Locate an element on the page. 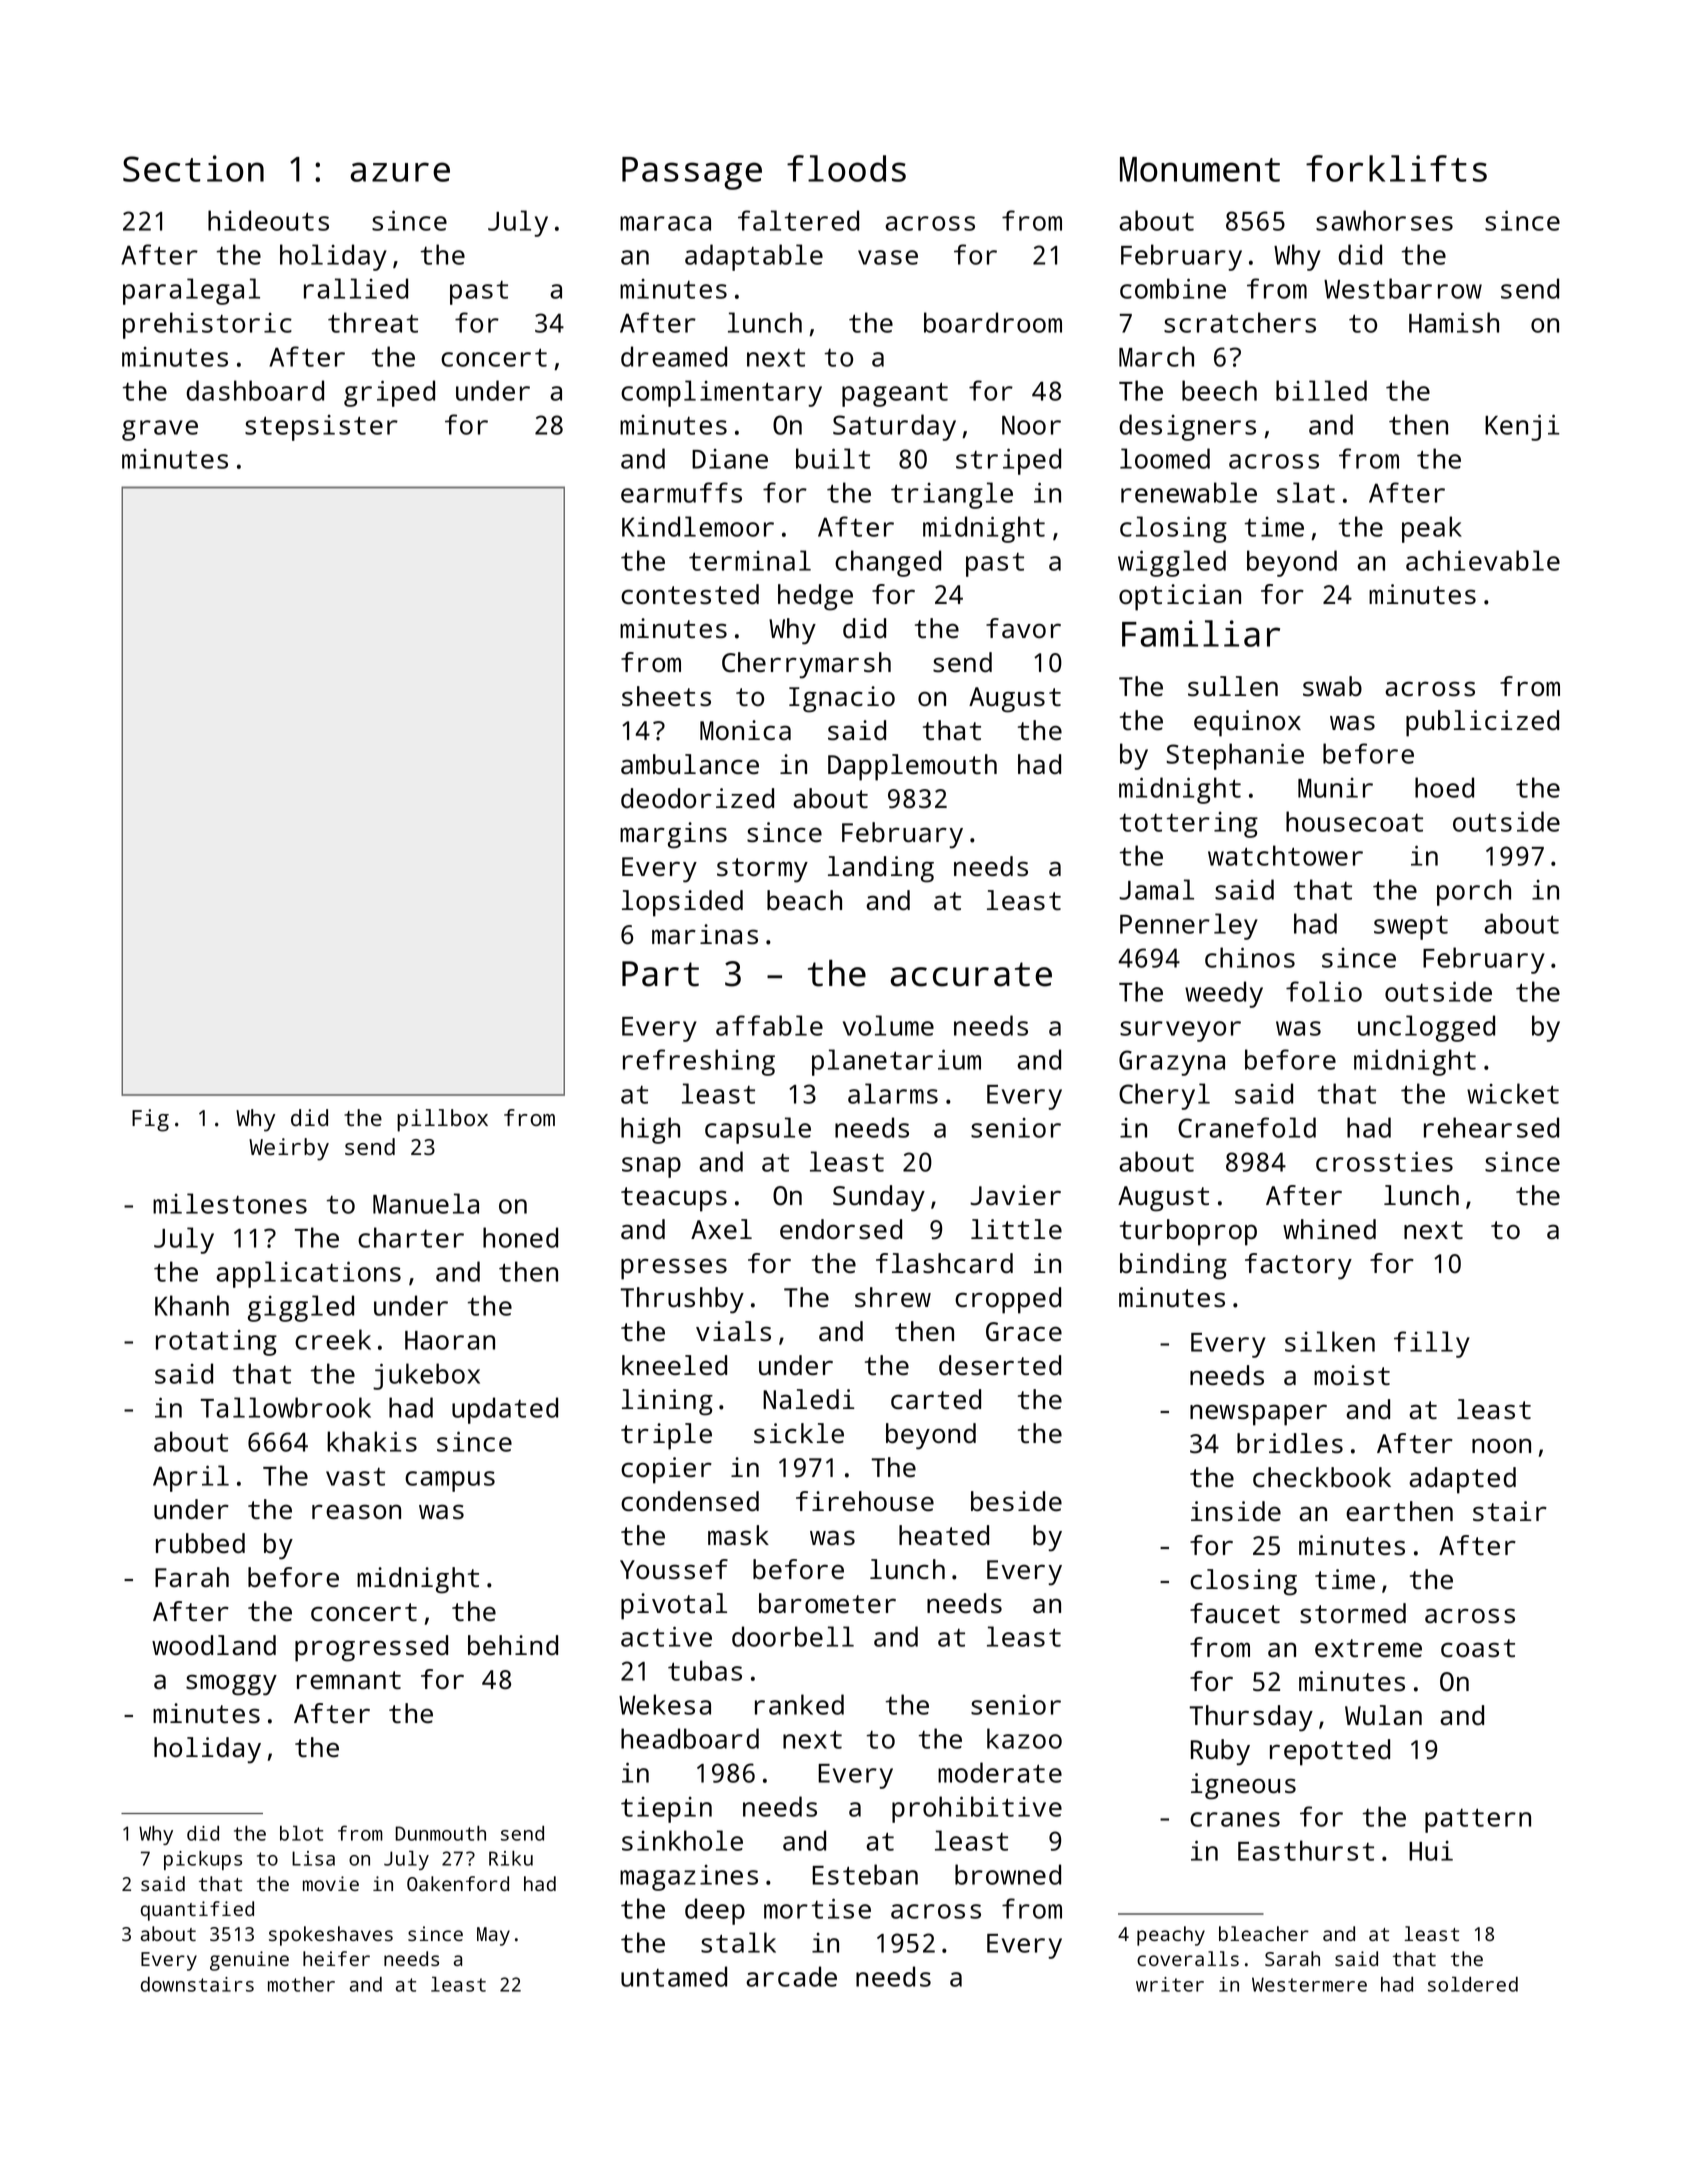 This page has height=2178, width=1683. unclogged is located at coordinates (1426, 1028).
